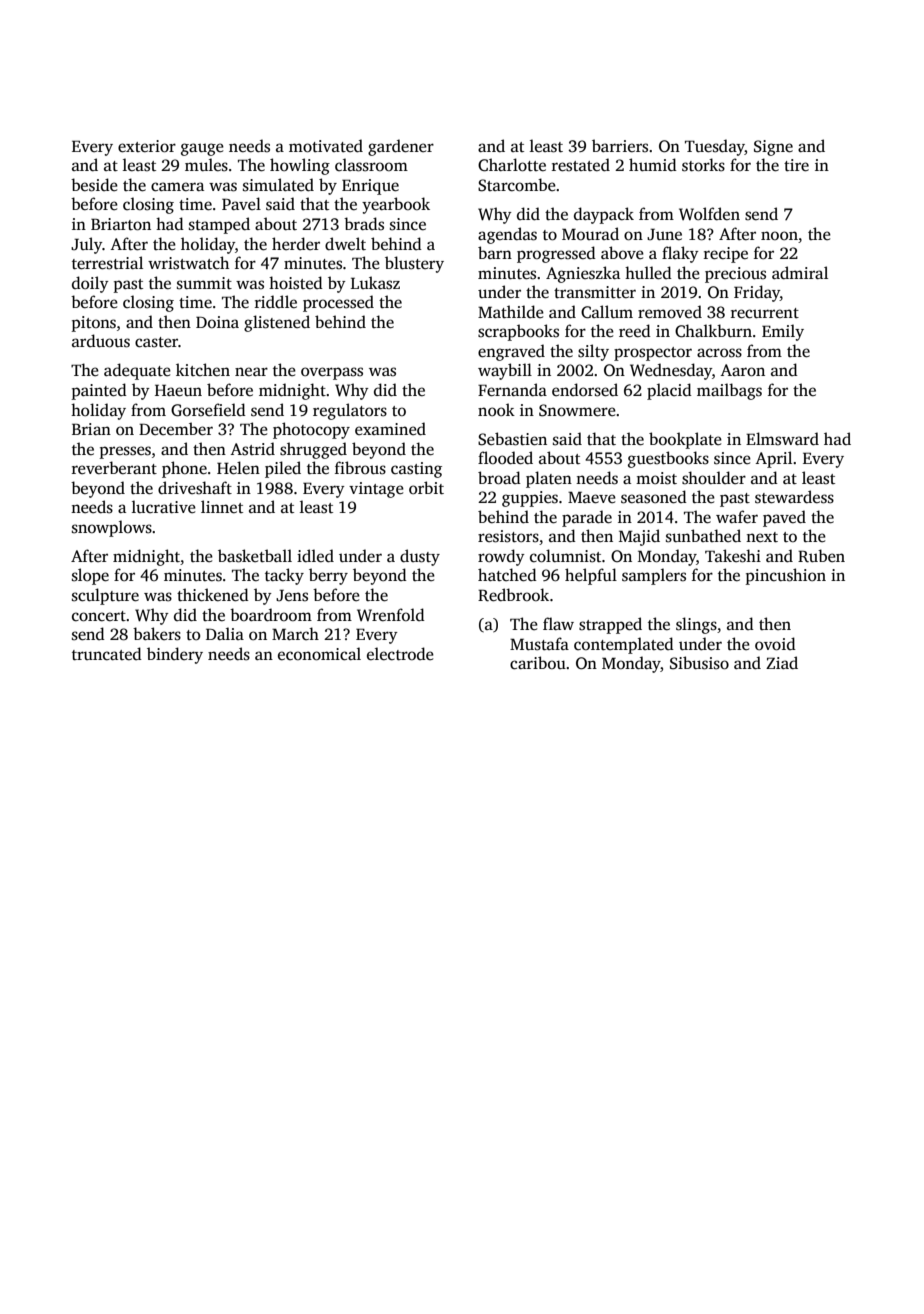 The height and width of the page is (1314, 924). What do you see at coordinates (420, 557) in the page?
I see `dusty` at bounding box center [420, 557].
